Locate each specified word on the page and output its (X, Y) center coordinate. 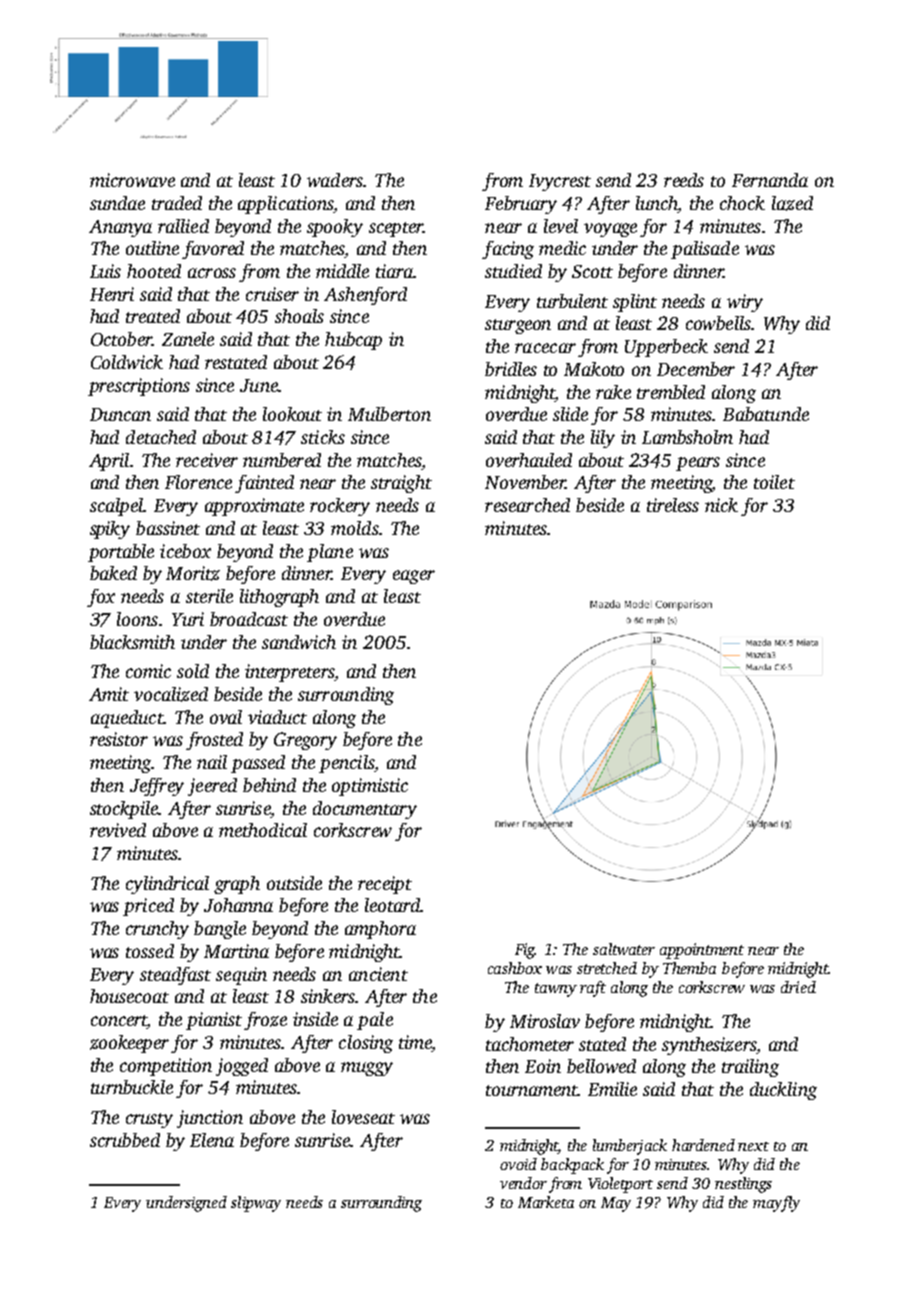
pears (698, 464)
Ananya (120, 228)
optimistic (370, 787)
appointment (702, 951)
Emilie (612, 1089)
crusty (149, 1120)
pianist (214, 1021)
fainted (264, 484)
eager (414, 577)
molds (355, 528)
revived (118, 830)
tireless (673, 505)
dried (798, 987)
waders (335, 180)
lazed (792, 203)
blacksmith (132, 642)
